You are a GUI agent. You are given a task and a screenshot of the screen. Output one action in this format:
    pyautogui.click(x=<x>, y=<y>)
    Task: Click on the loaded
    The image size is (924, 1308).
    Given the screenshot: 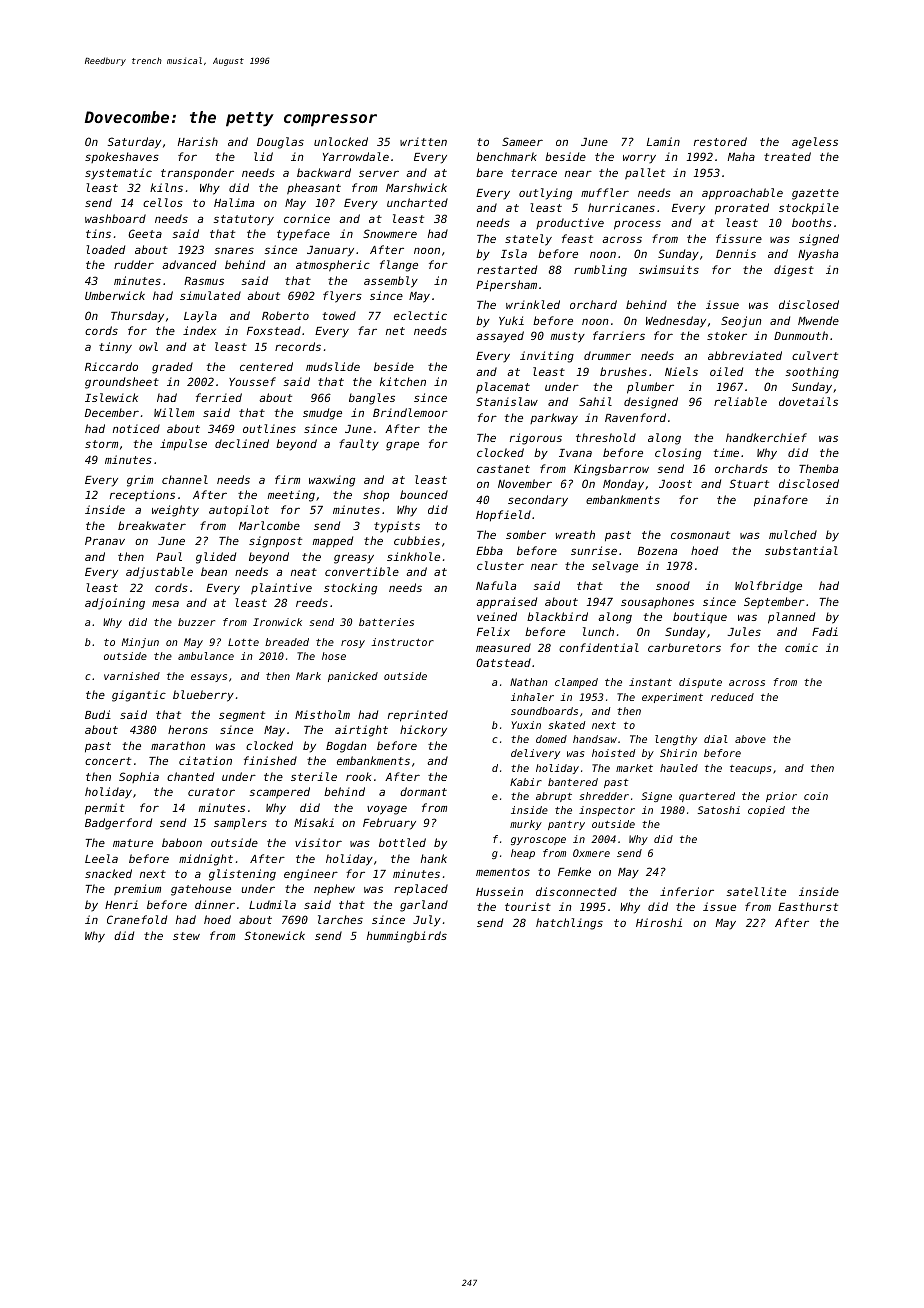 What is the action you would take?
    pyautogui.click(x=105, y=249)
